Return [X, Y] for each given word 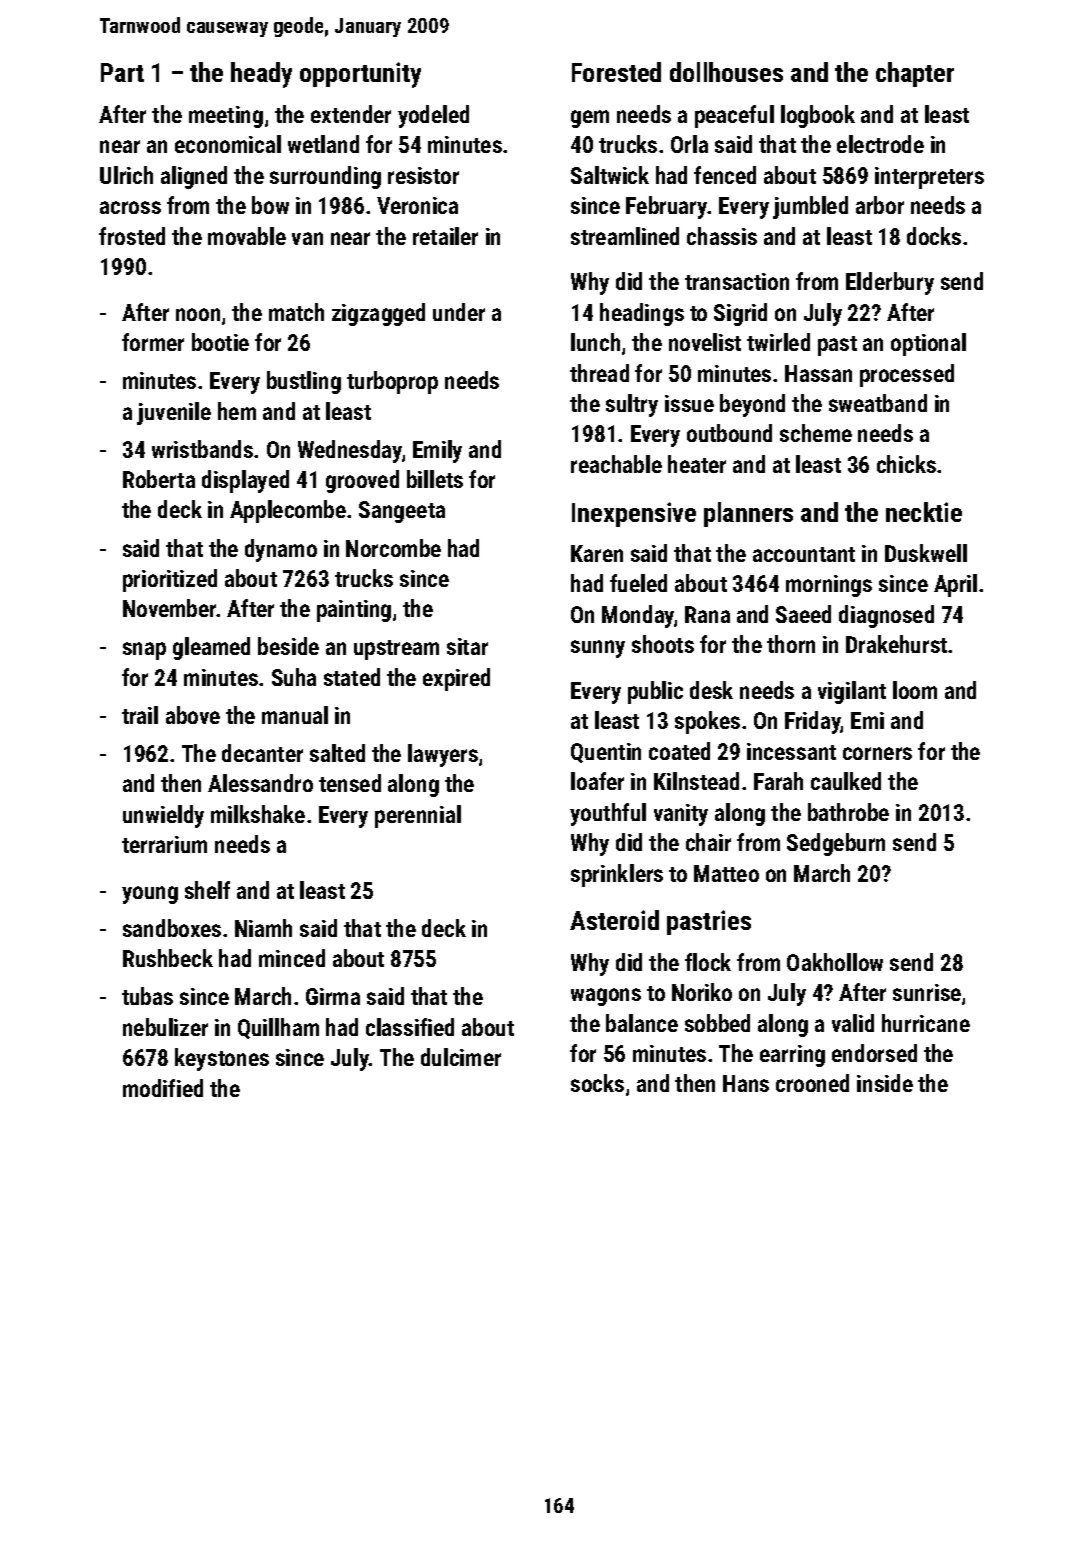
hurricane [926, 1023]
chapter [915, 74]
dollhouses [726, 72]
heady [261, 75]
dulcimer [461, 1057]
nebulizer [165, 1027]
